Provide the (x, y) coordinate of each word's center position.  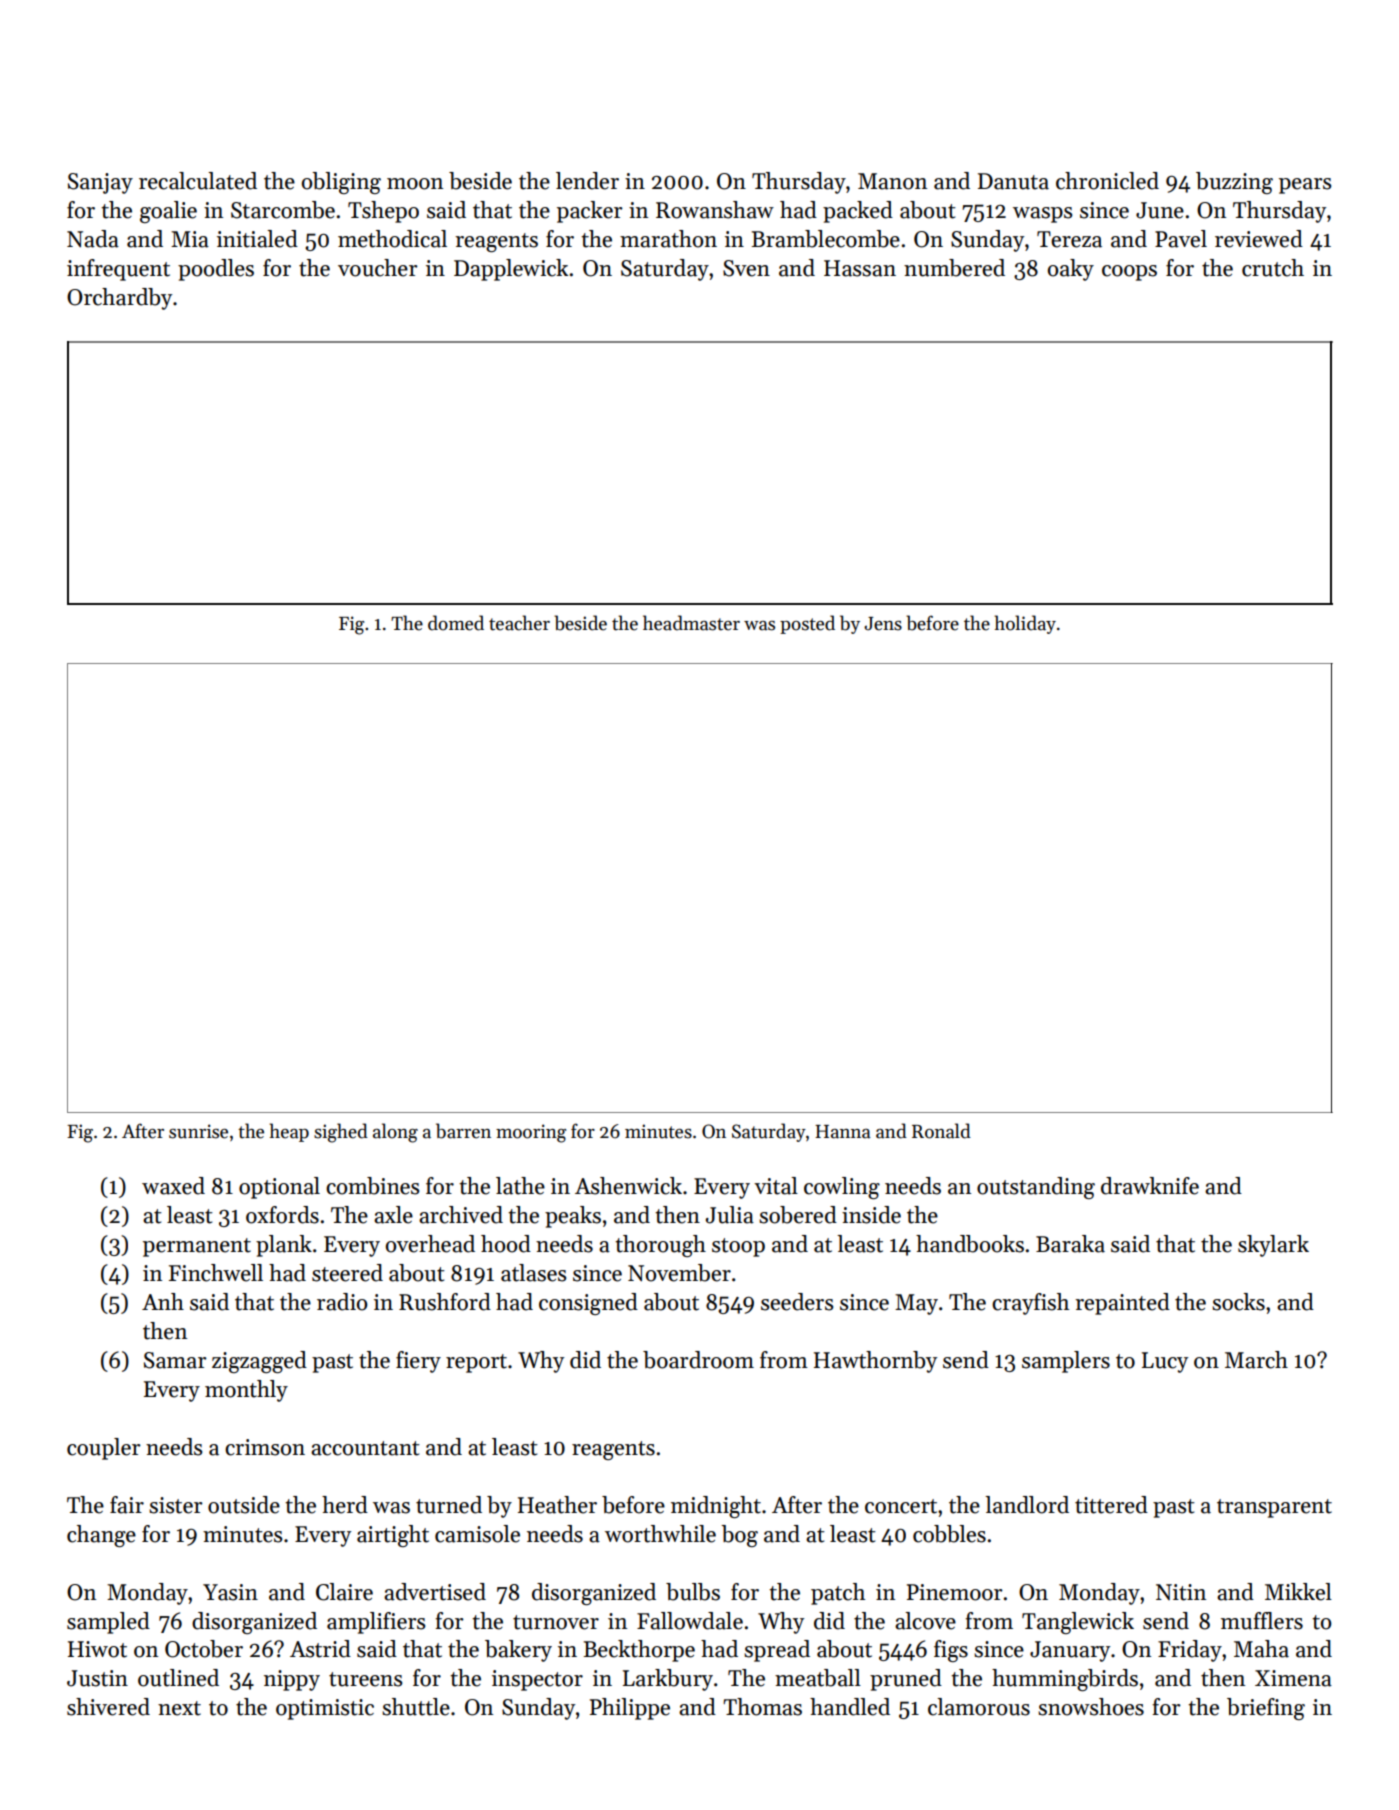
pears (1305, 186)
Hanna (843, 1132)
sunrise (198, 1131)
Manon (892, 181)
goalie (168, 212)
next (179, 1708)
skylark (1273, 1246)
